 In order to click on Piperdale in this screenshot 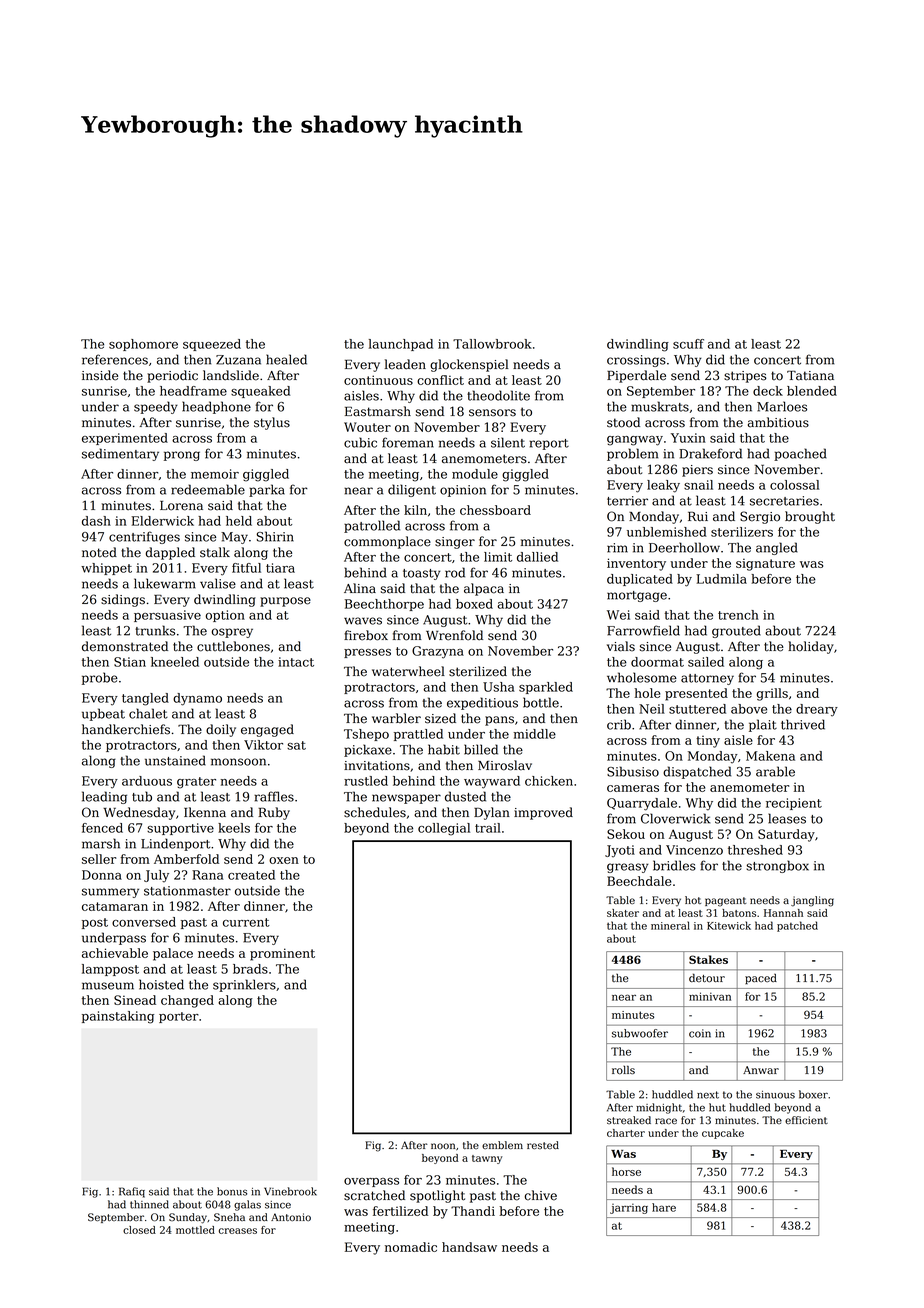, I will do `click(636, 376)`.
